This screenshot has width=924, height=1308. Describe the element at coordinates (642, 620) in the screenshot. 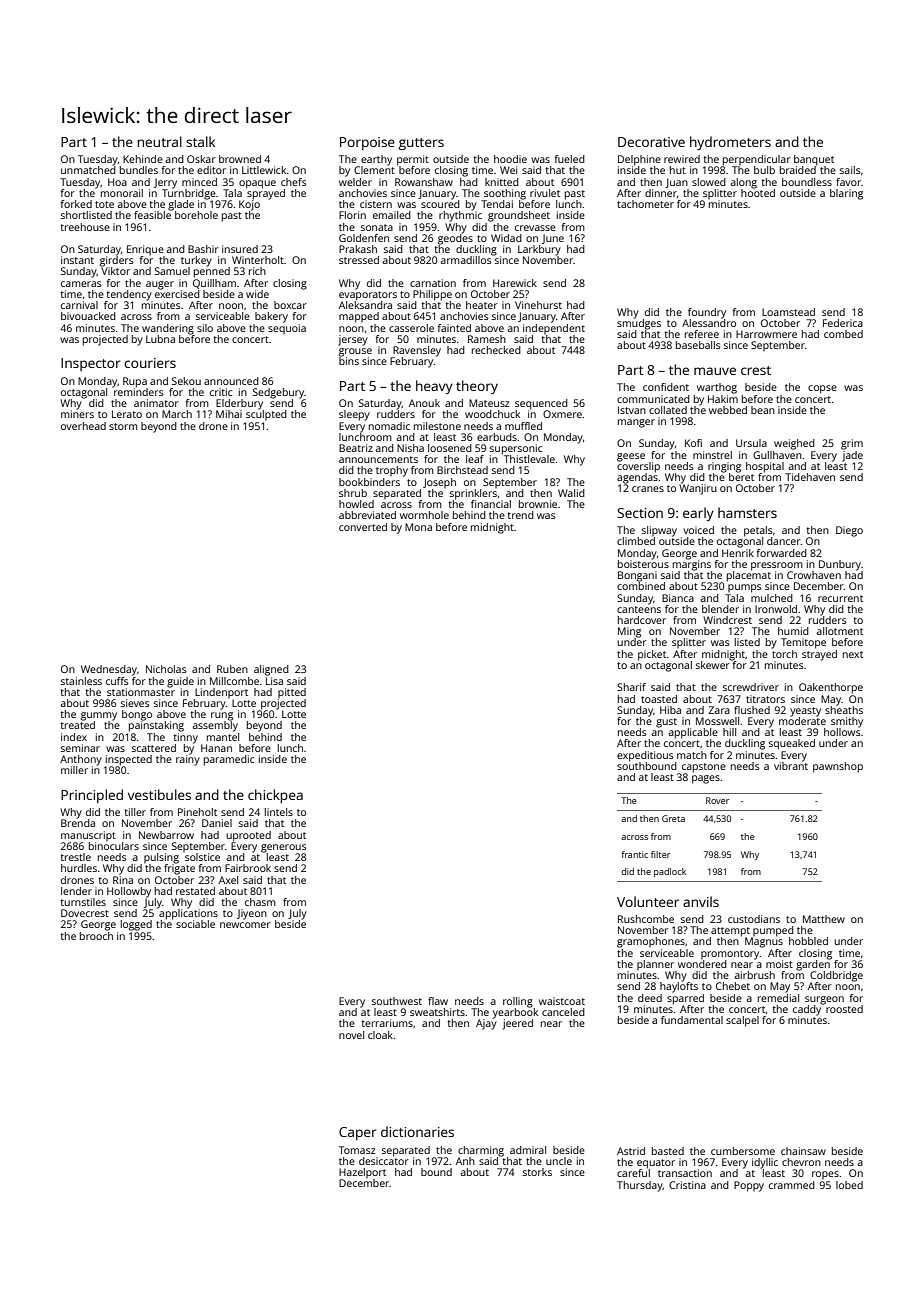

I see `hardcover` at that location.
